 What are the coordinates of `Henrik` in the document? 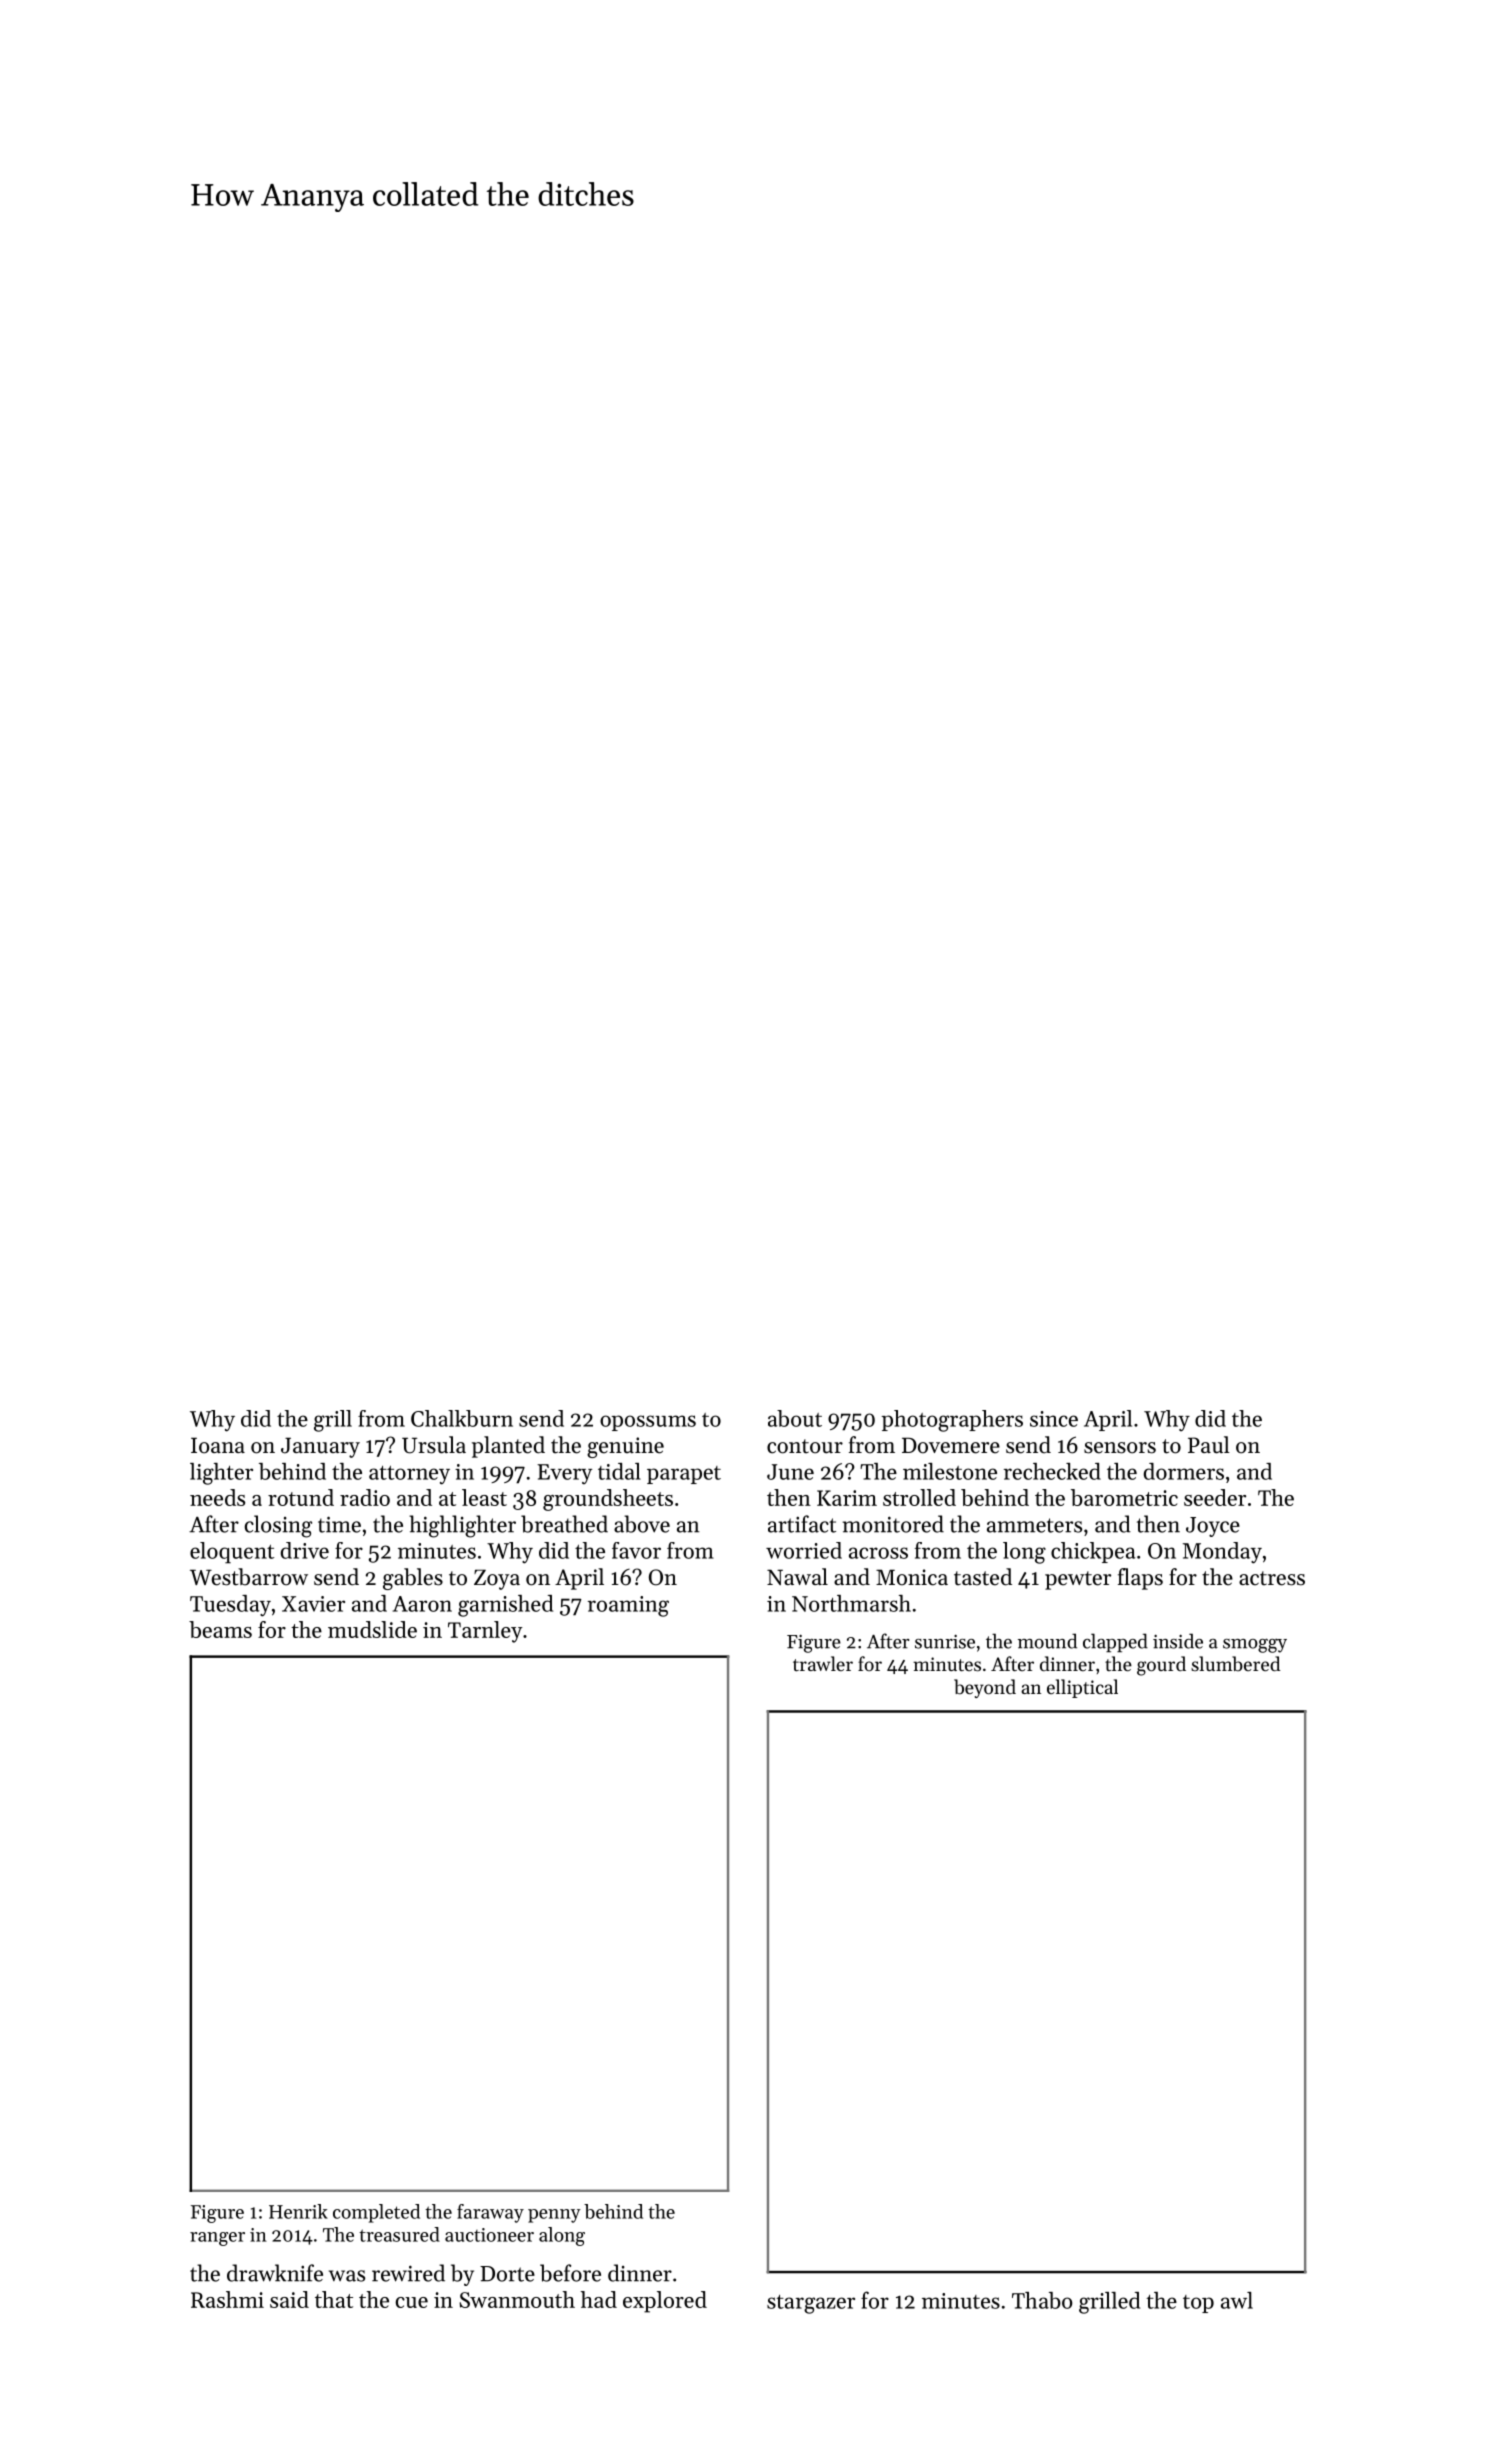 It's located at (298, 2211).
